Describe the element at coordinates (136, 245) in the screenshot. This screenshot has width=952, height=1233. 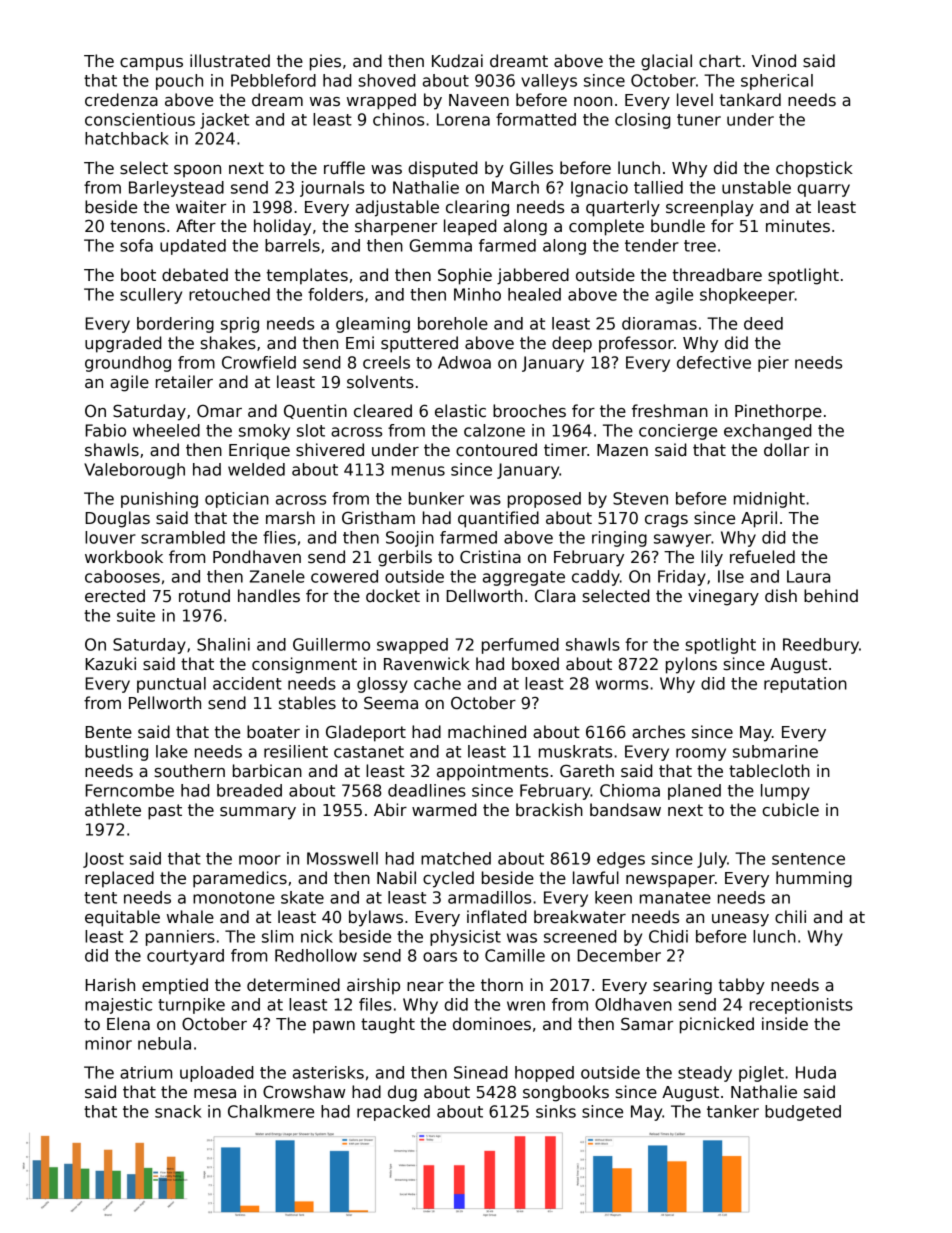
I see `sofa` at that location.
